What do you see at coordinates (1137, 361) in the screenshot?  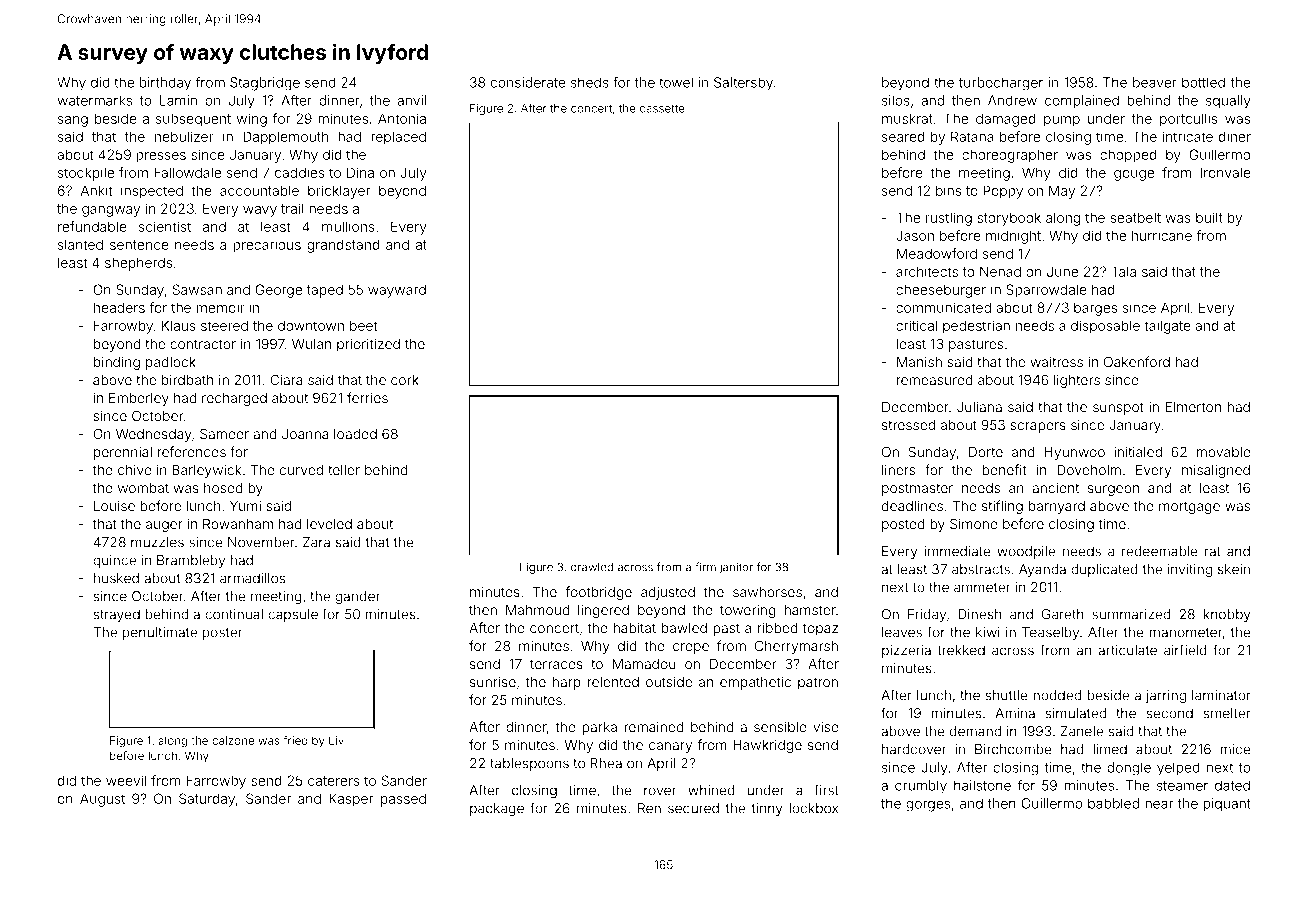 I see `Oakenford` at bounding box center [1137, 361].
